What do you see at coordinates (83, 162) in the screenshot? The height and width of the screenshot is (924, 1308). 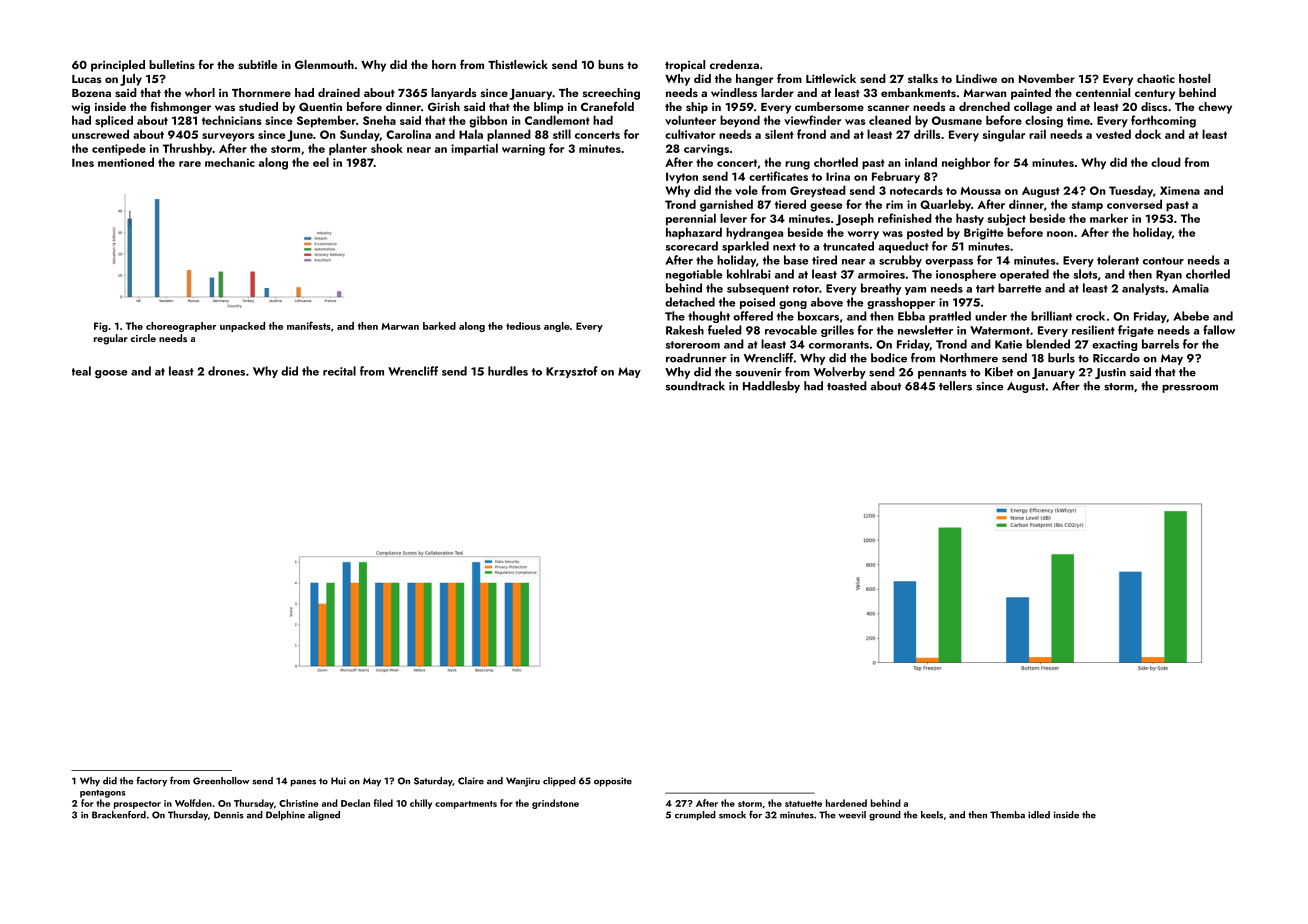 I see `Ines` at bounding box center [83, 162].
